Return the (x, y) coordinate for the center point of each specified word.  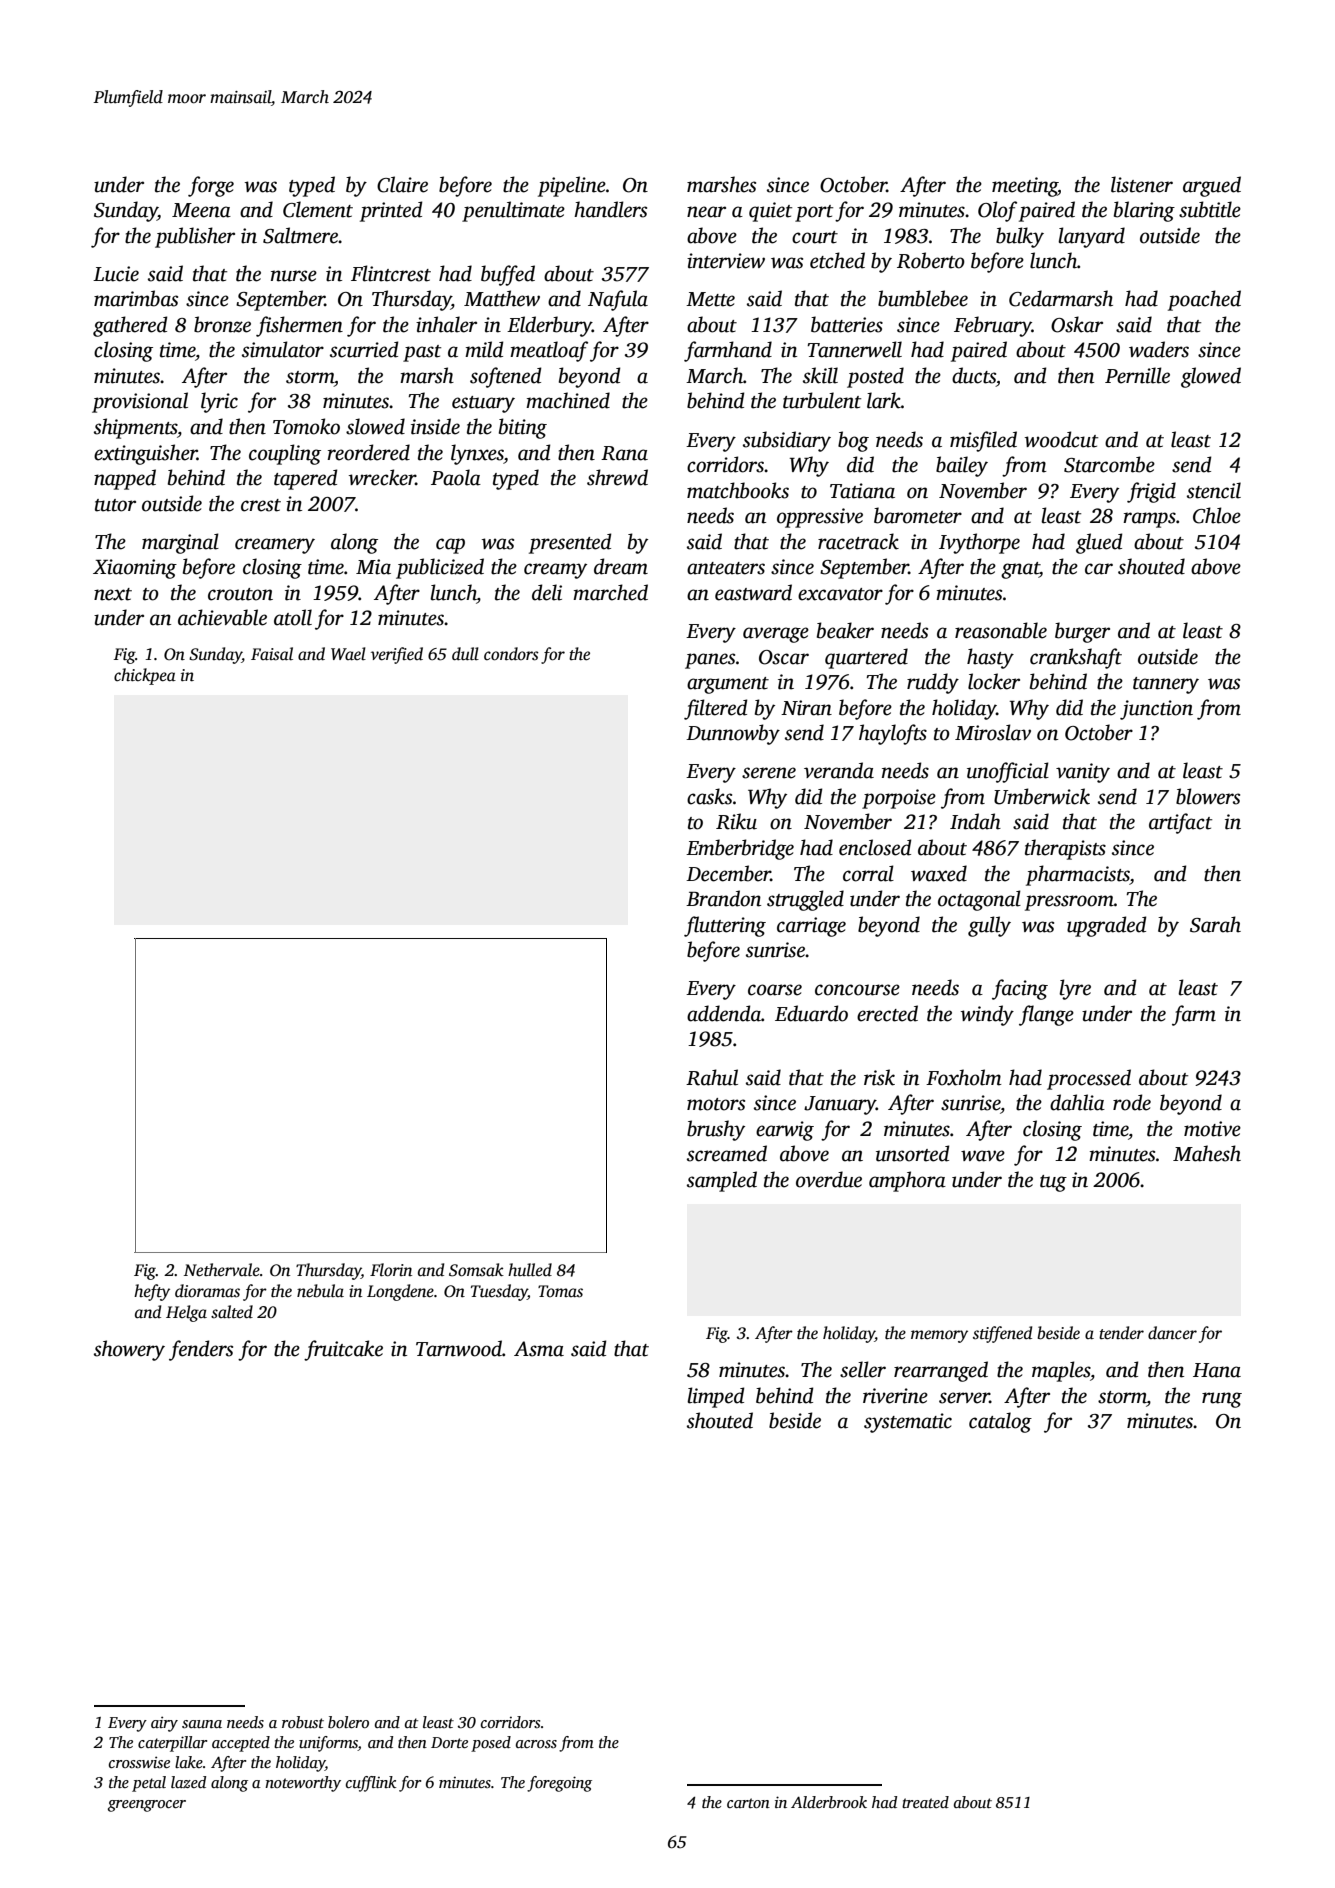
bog (853, 441)
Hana (1217, 1370)
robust (303, 1722)
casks (709, 796)
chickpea (145, 676)
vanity (1083, 773)
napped (125, 479)
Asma (539, 1349)
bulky (1020, 237)
